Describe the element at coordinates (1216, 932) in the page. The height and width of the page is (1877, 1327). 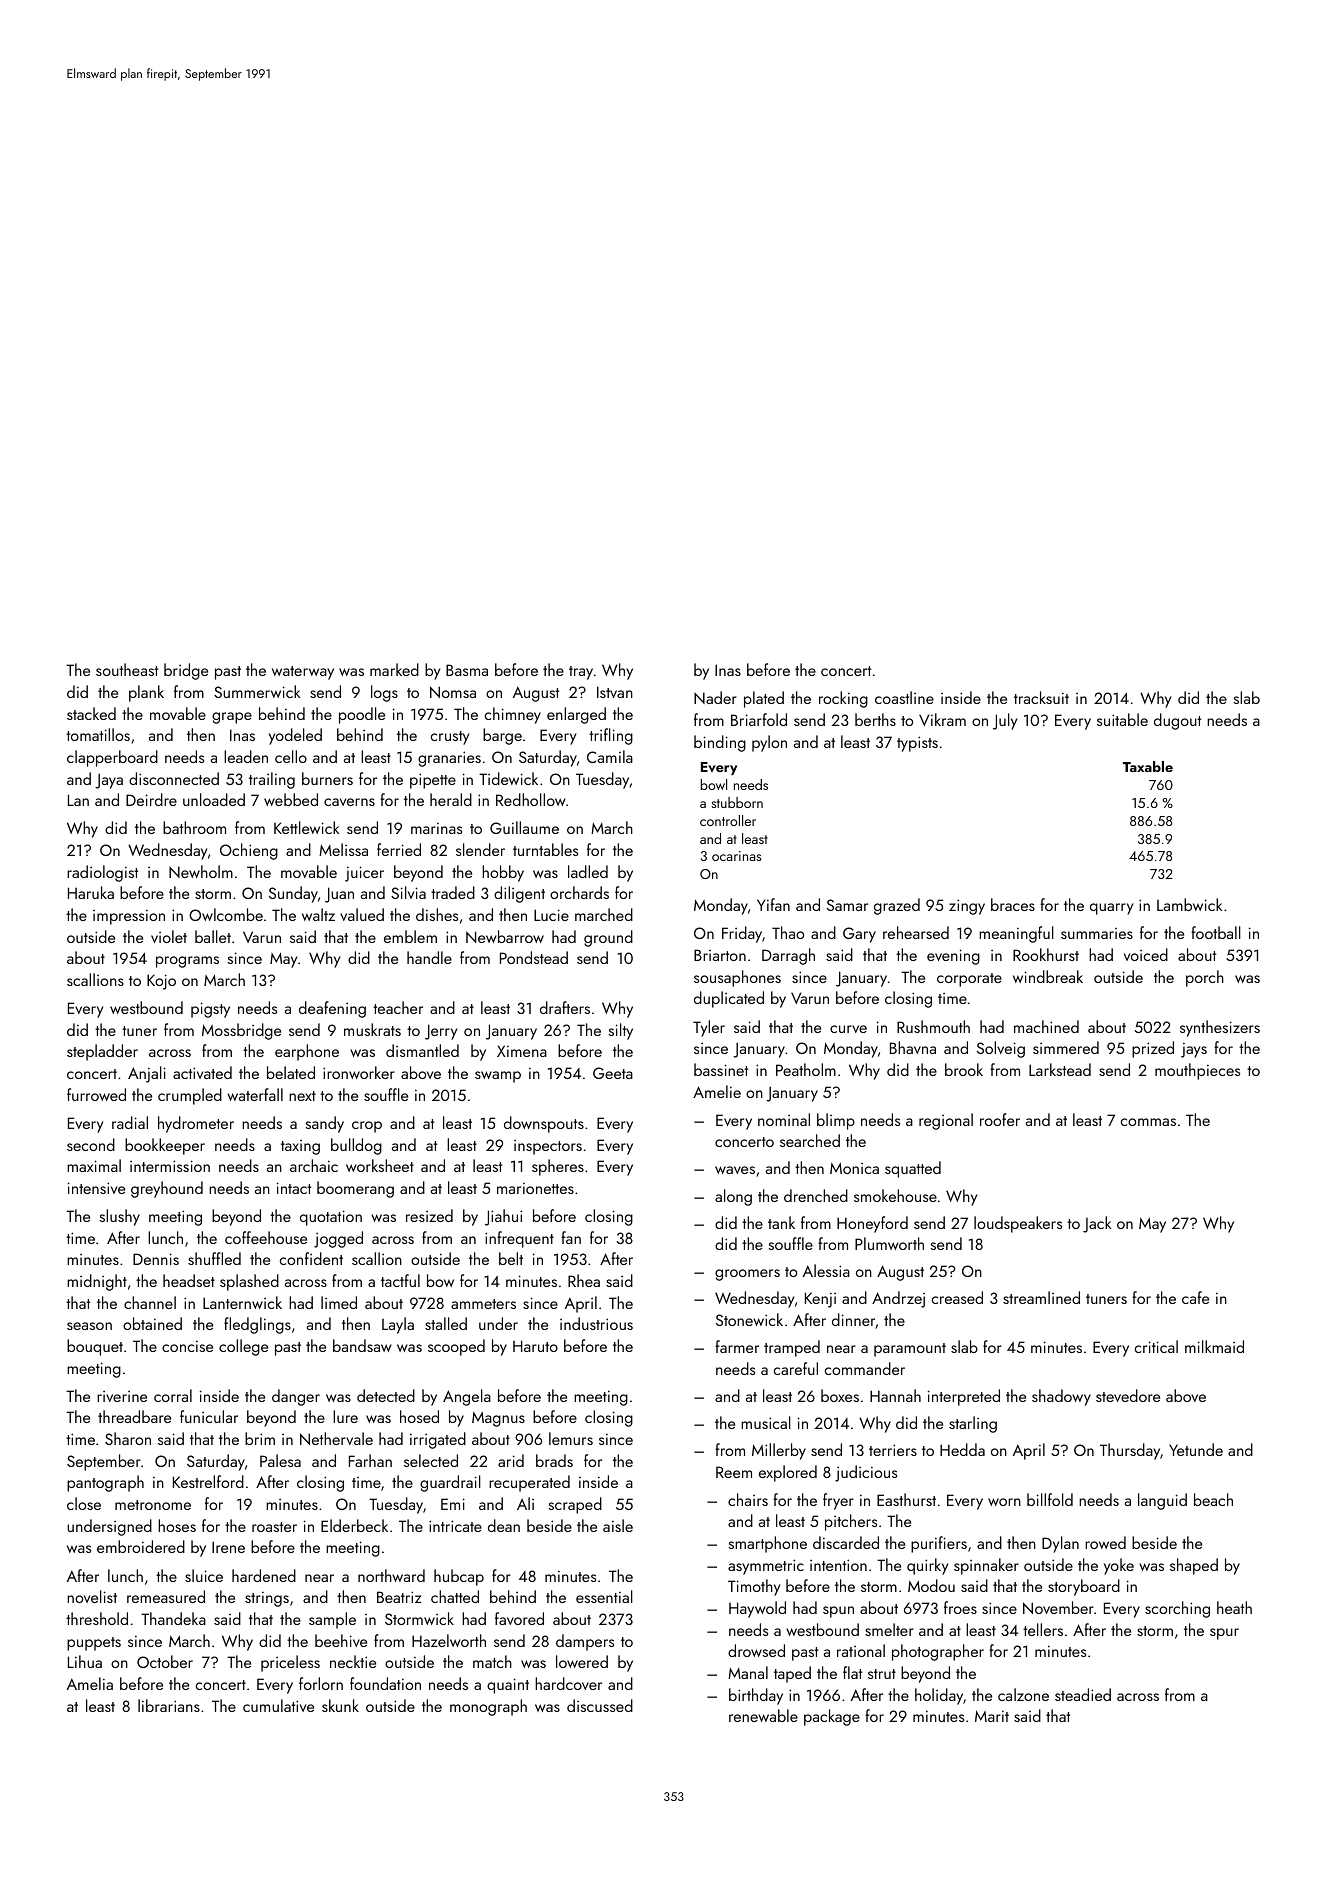
I see `football` at that location.
